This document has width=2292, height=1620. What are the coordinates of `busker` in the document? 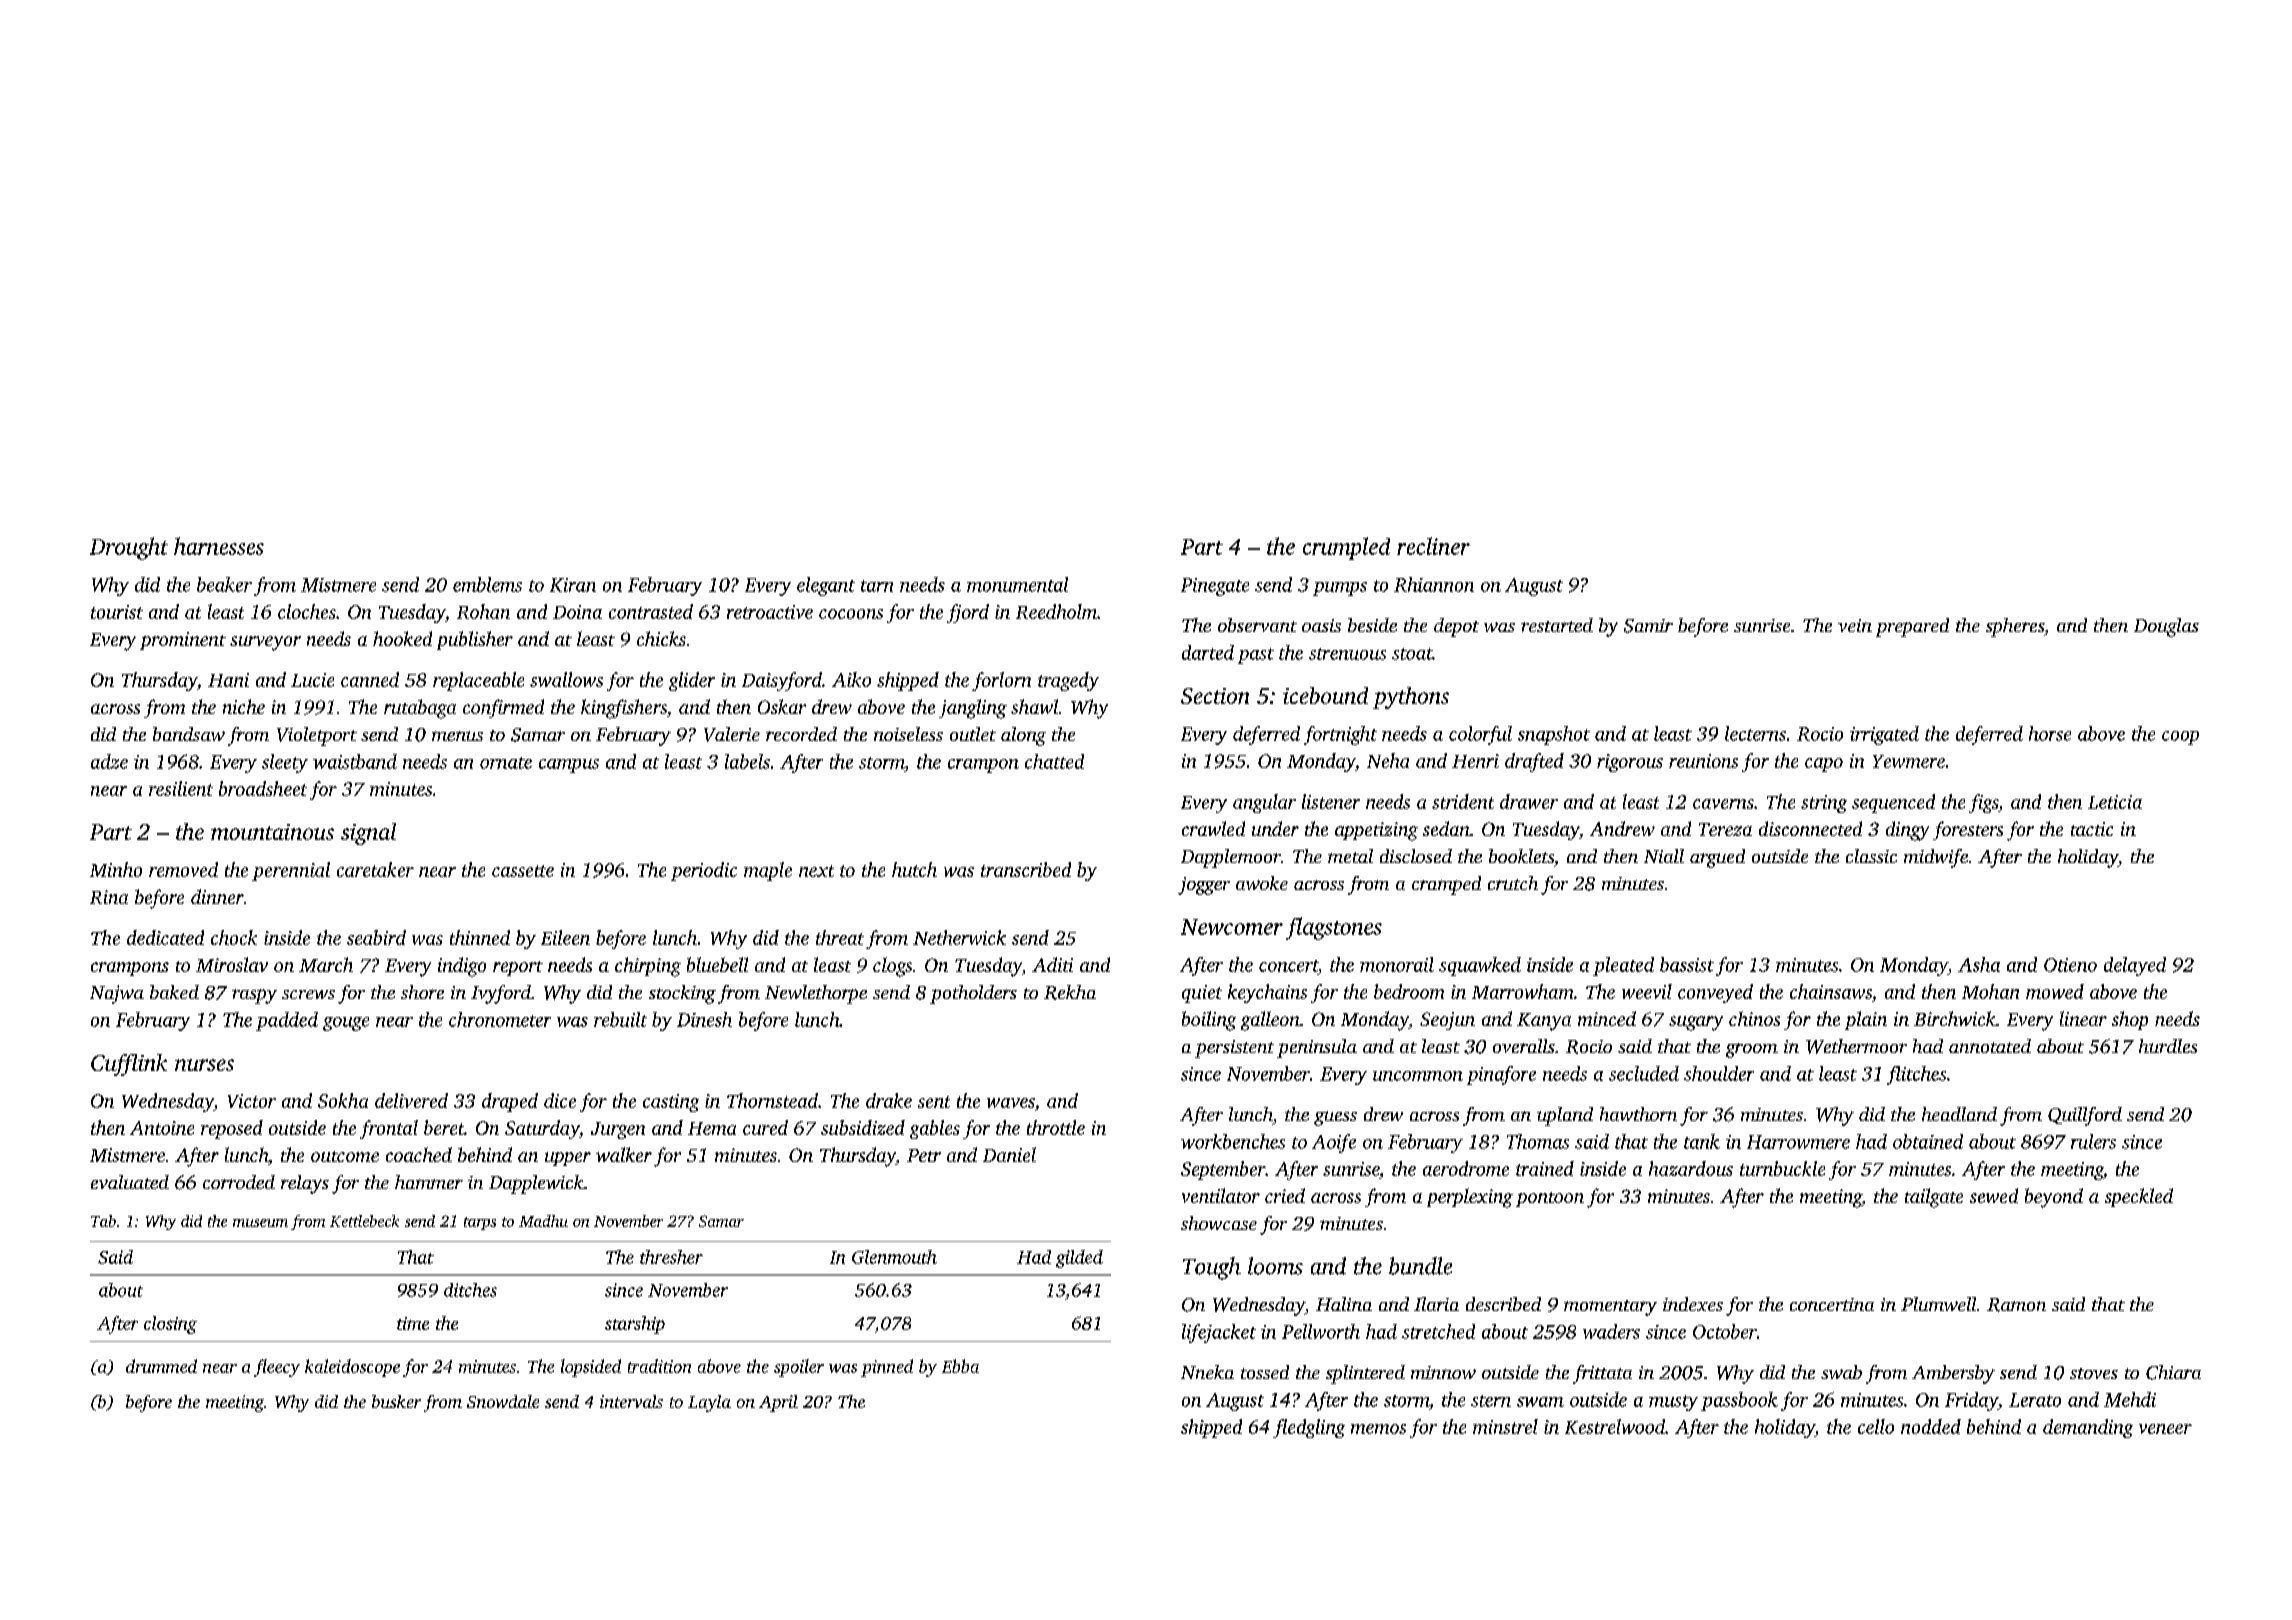 It's located at (396, 1401).
